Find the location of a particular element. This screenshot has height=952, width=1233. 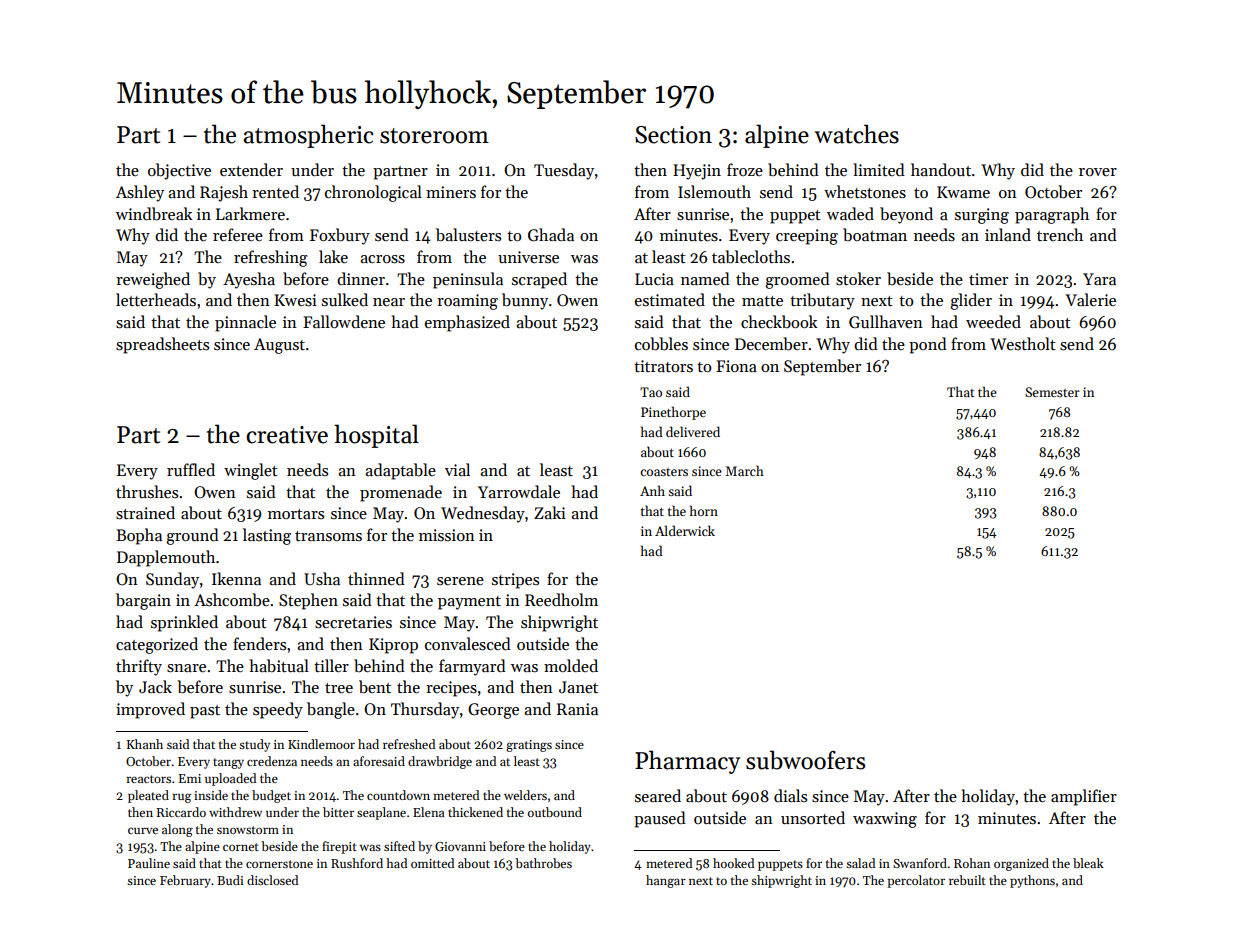

recipes is located at coordinates (451, 689).
